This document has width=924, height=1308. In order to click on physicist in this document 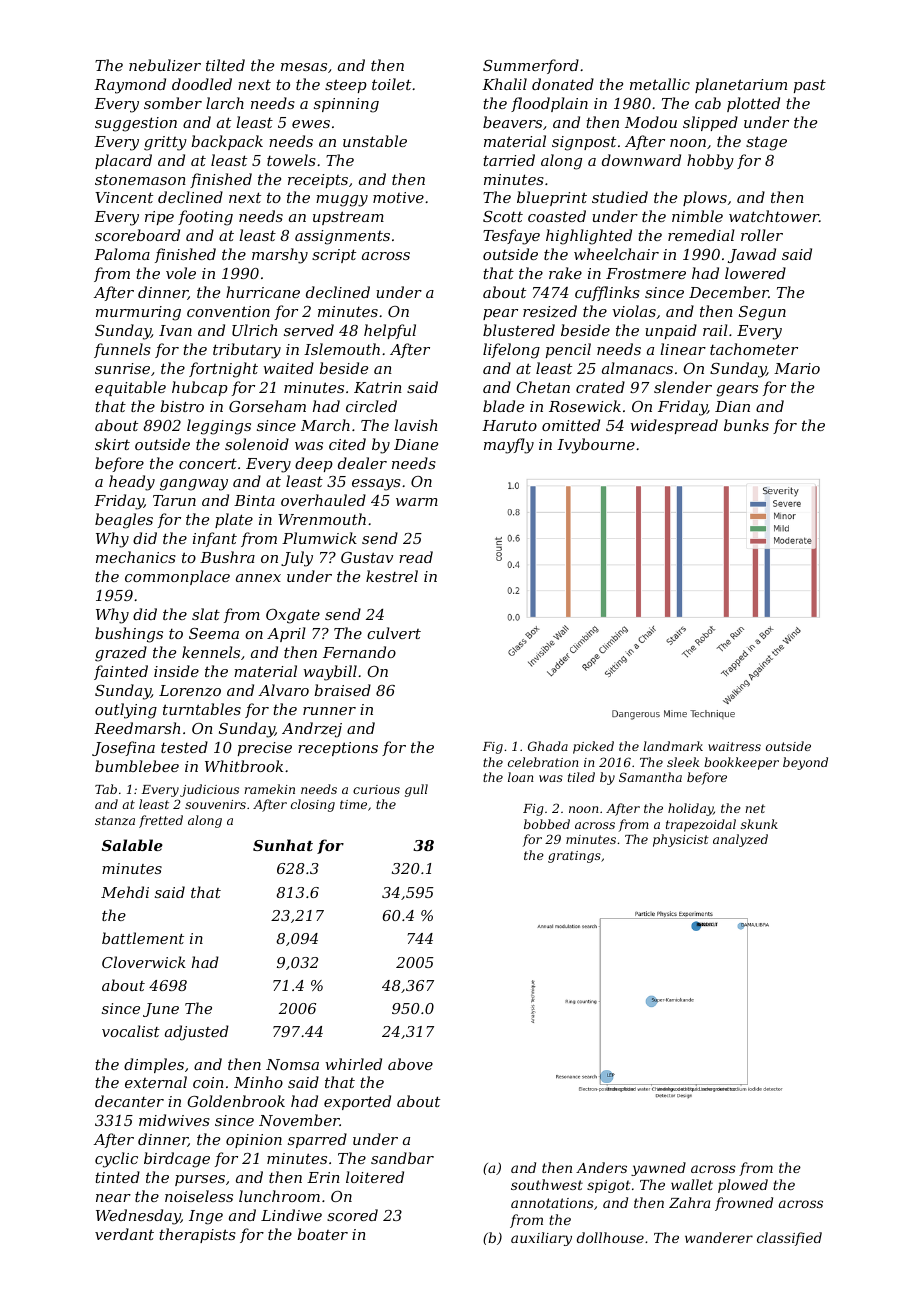, I will do `click(681, 840)`.
